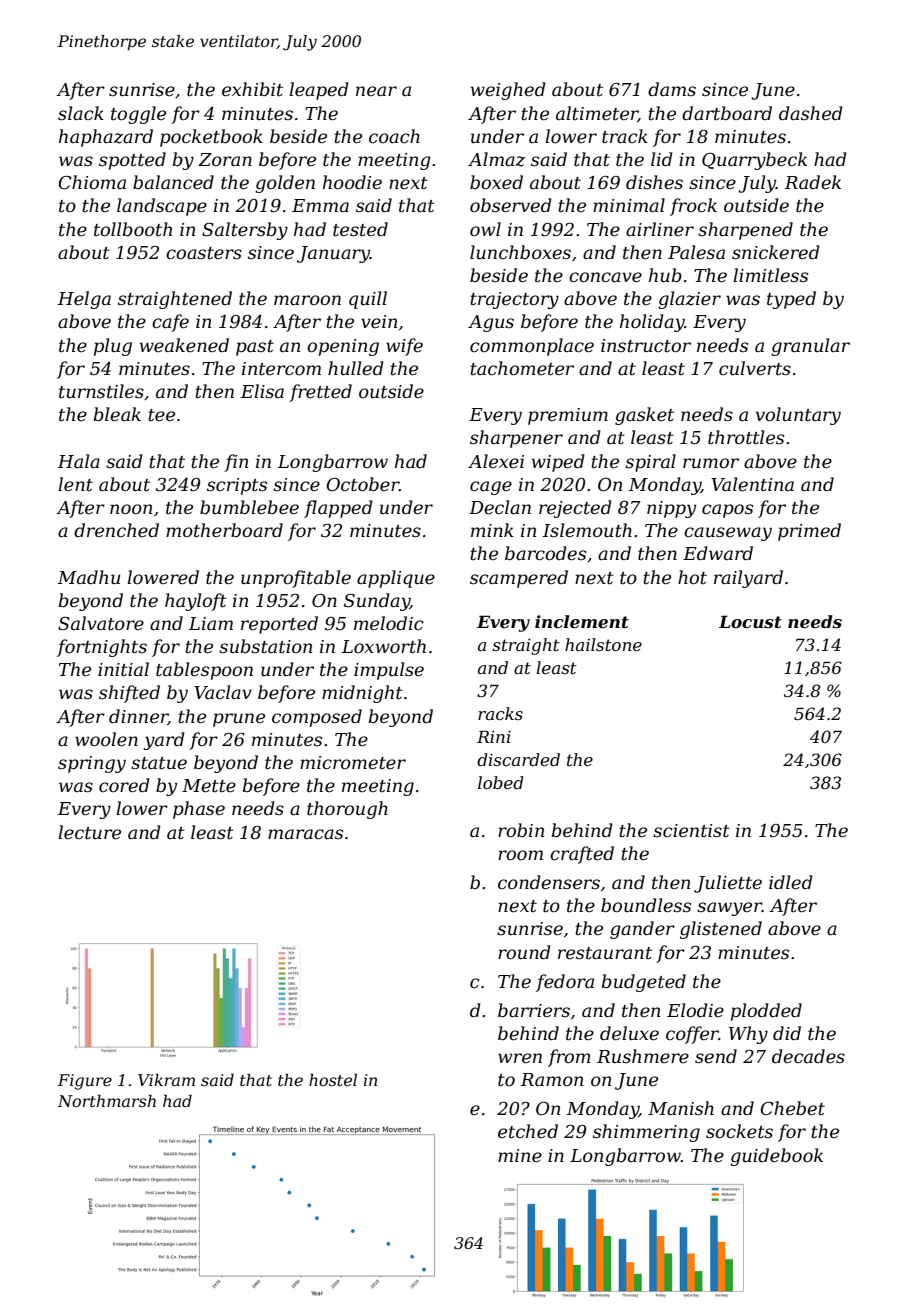 Image resolution: width=908 pixels, height=1316 pixels. I want to click on gasket, so click(644, 416).
